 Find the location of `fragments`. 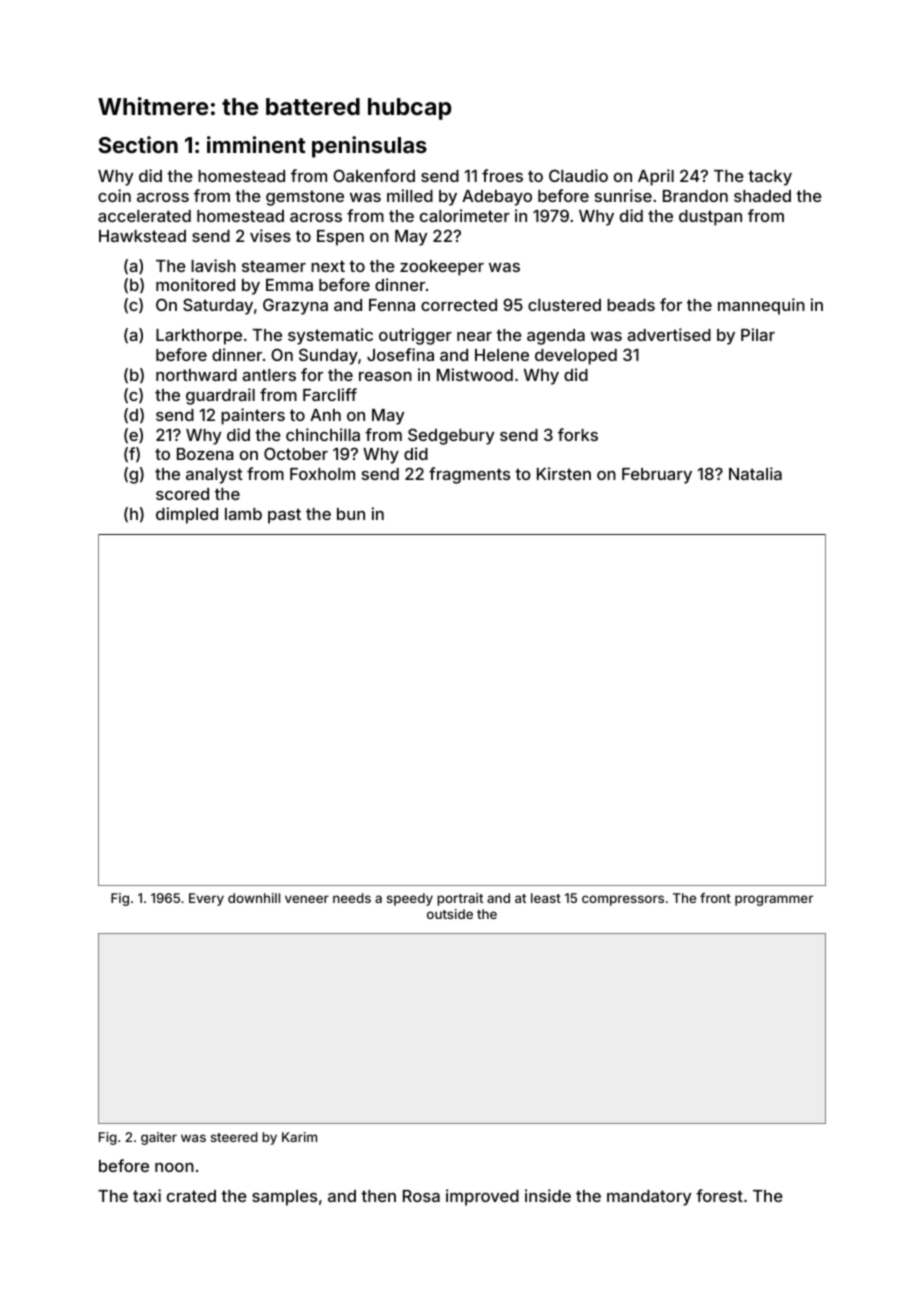

fragments is located at coordinates (469, 475).
